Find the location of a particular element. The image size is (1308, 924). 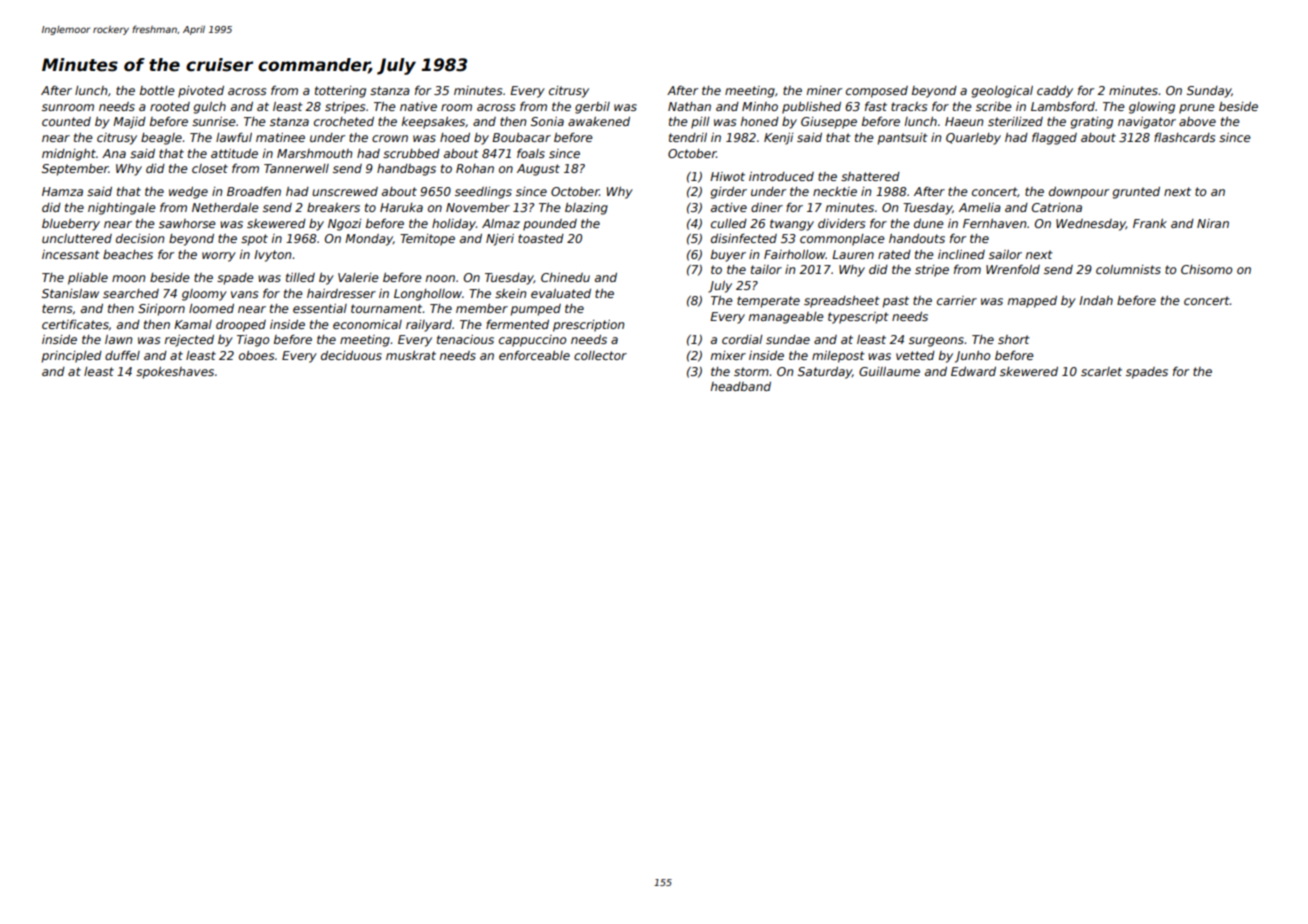

spokeshaves is located at coordinates (175, 373).
